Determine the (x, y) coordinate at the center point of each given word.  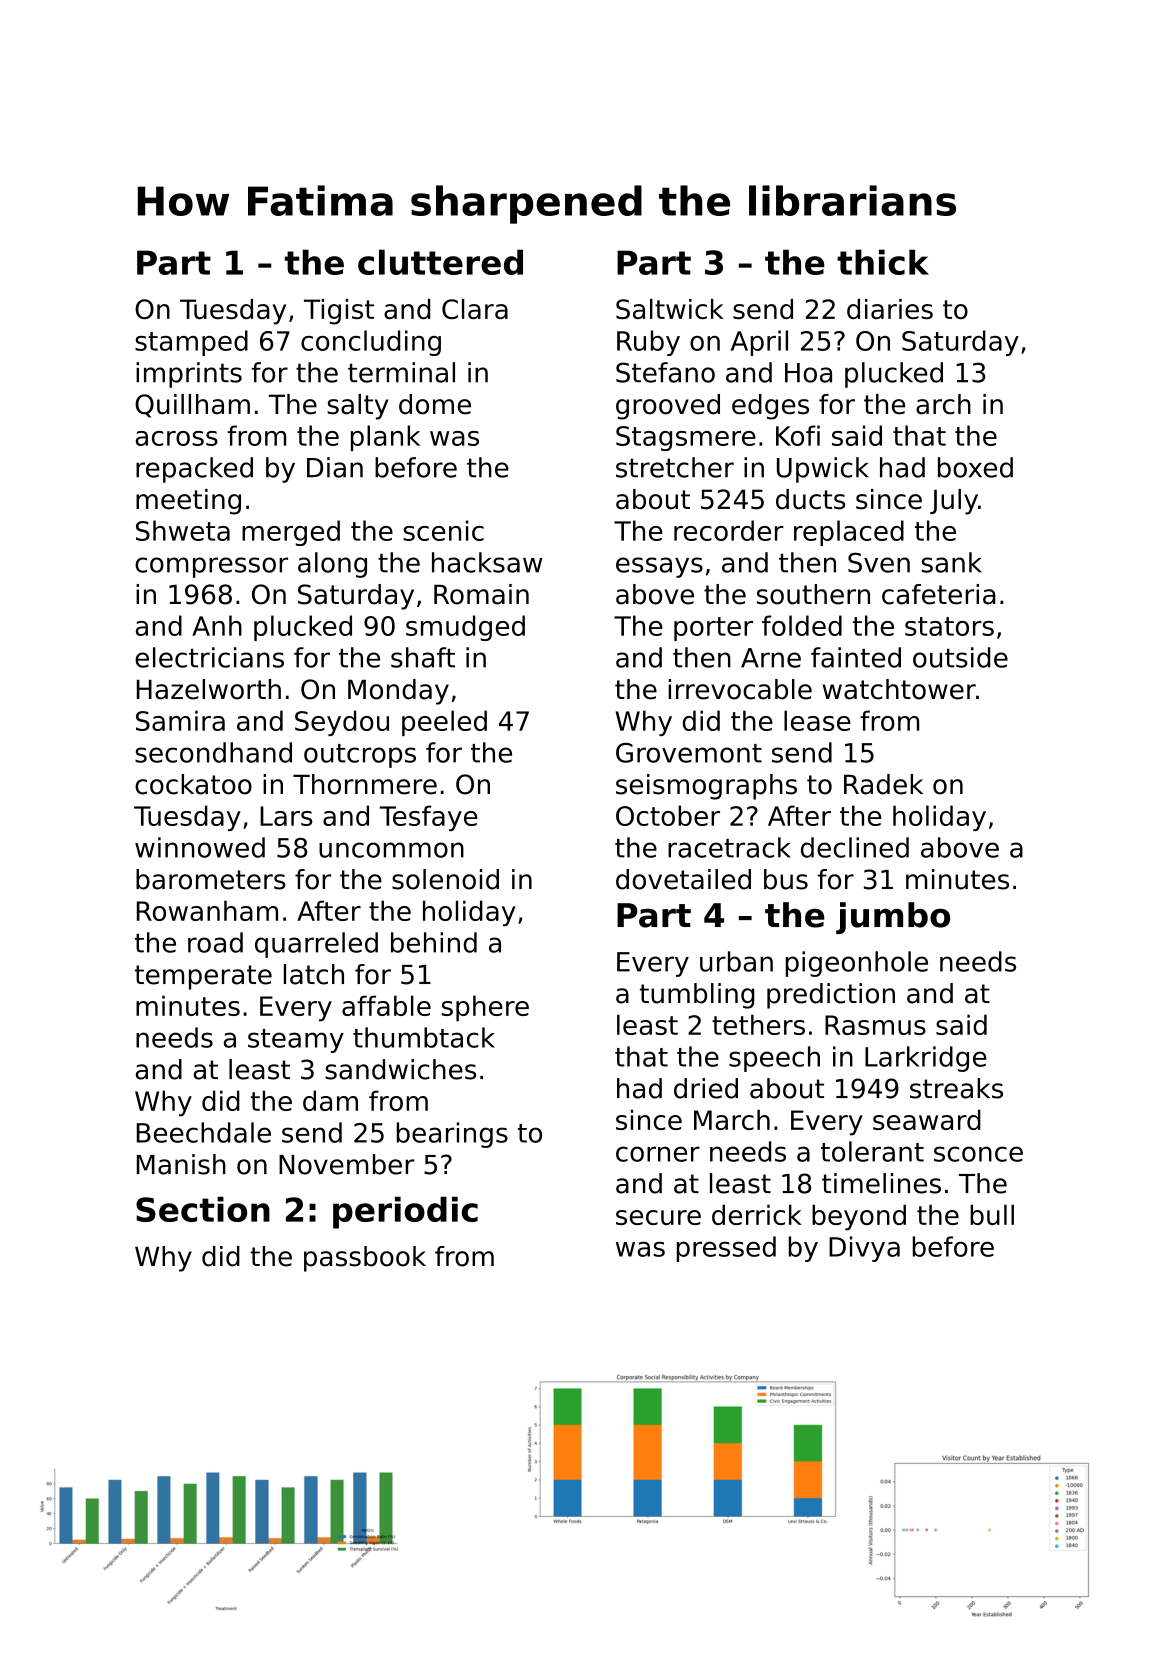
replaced (849, 533)
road (215, 942)
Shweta (183, 530)
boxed (975, 467)
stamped (191, 343)
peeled (444, 723)
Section (203, 1209)
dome (435, 404)
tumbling (697, 996)
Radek (883, 784)
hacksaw (487, 562)
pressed (726, 1249)
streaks (956, 1088)
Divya (864, 1249)
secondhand (213, 752)
